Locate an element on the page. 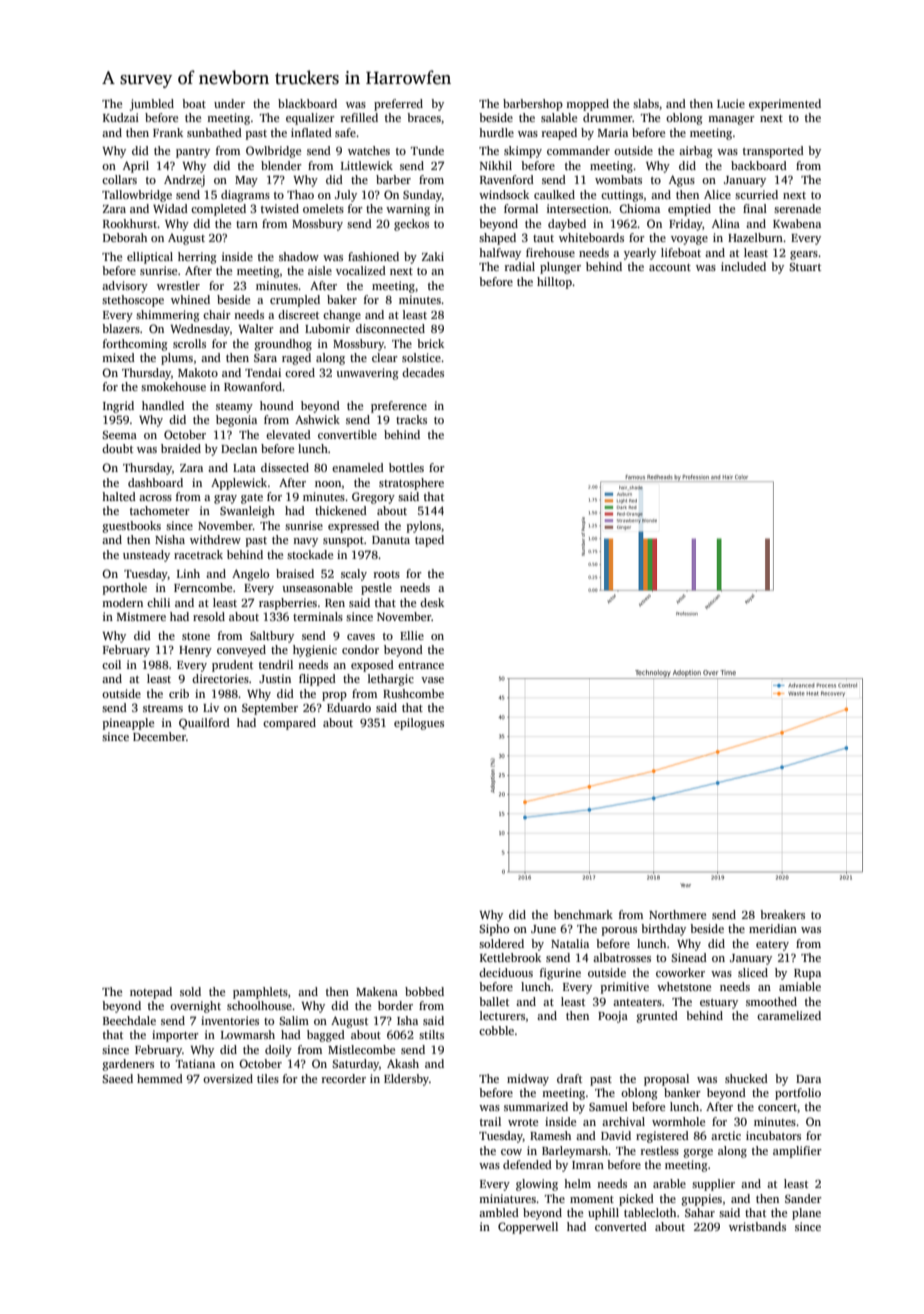 This document has width=924, height=1314. pineapple is located at coordinates (128, 724).
